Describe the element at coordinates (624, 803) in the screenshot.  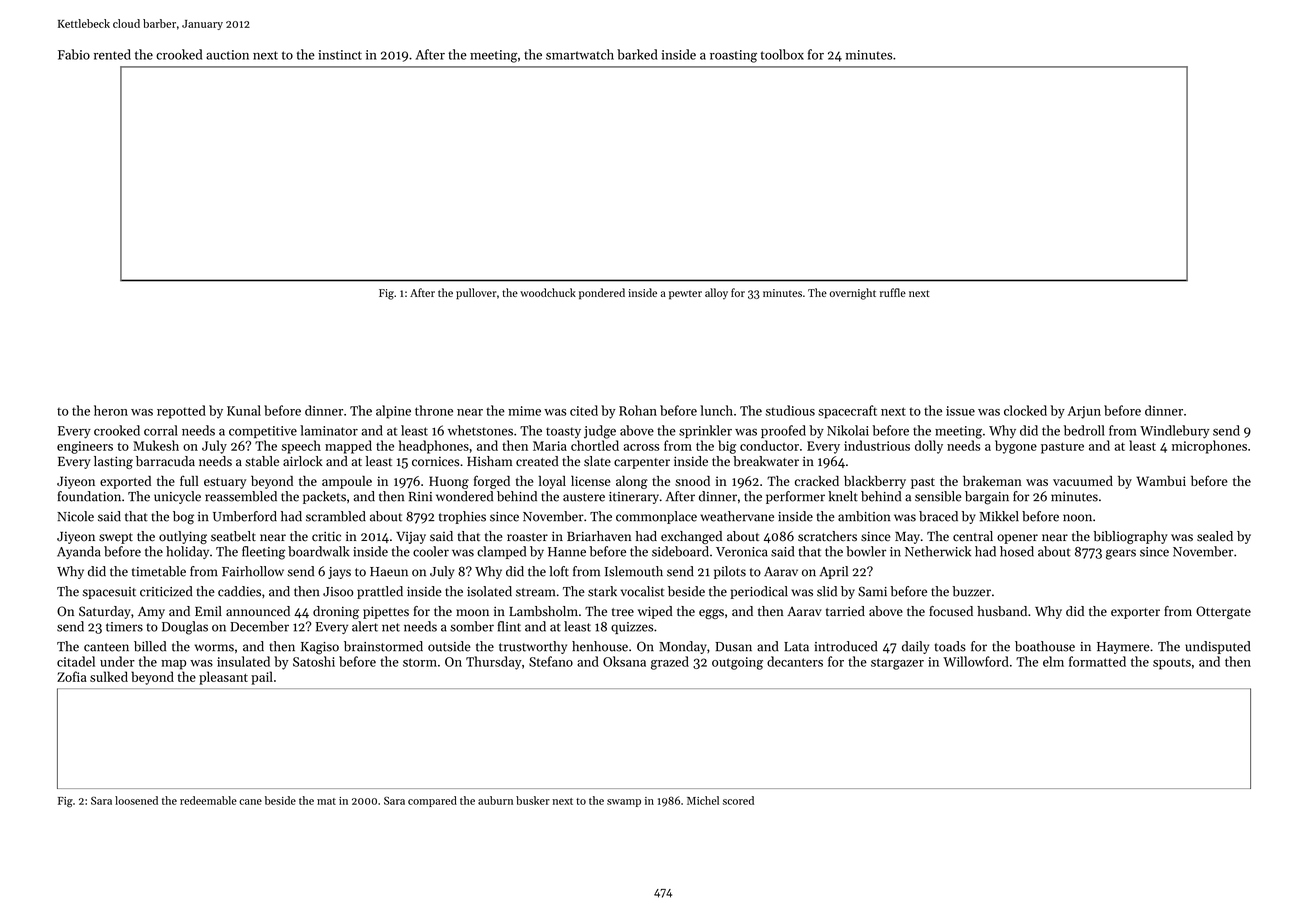
I see `swamp` at that location.
